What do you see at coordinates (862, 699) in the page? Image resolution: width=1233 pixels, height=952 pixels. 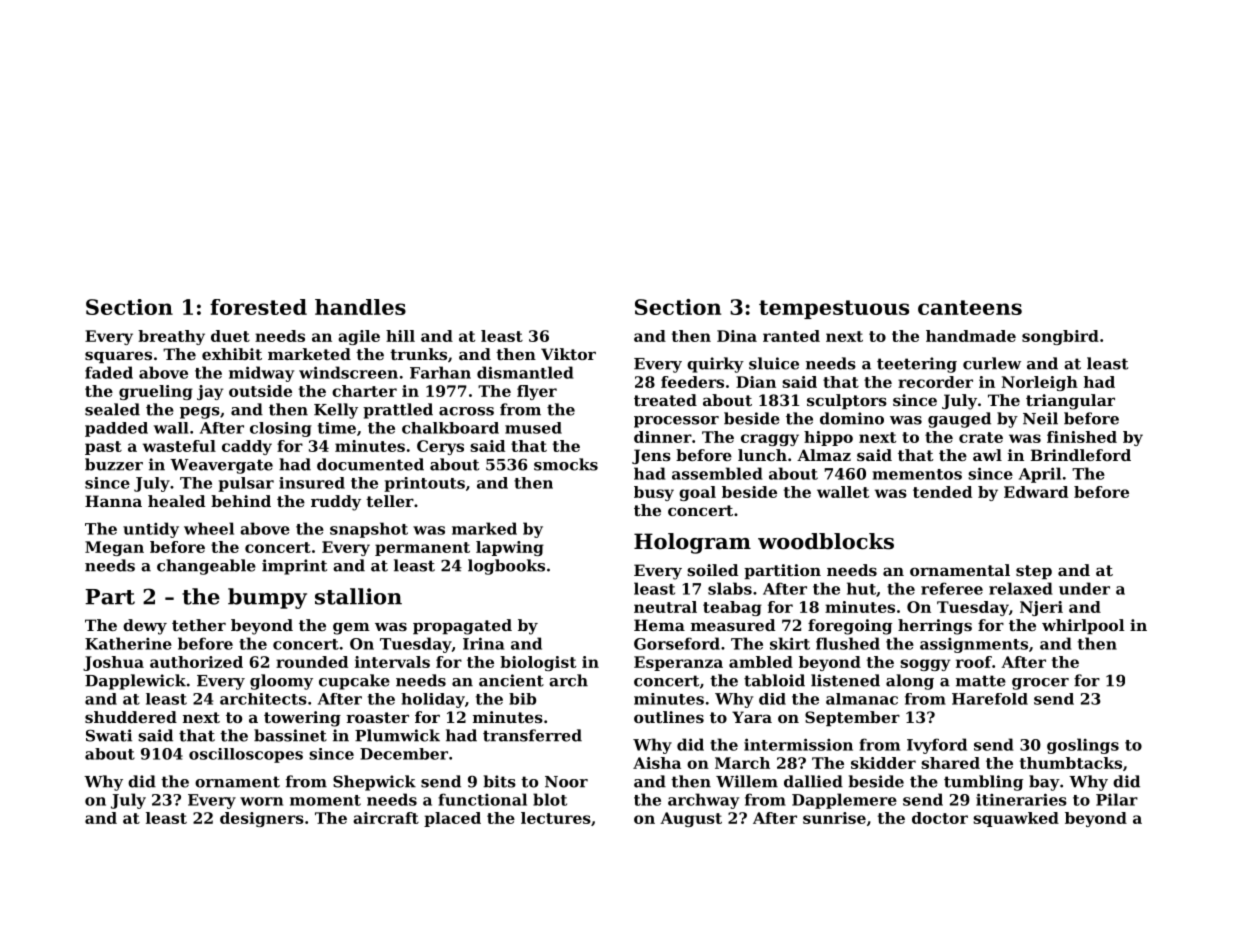 I see `almanac` at bounding box center [862, 699].
